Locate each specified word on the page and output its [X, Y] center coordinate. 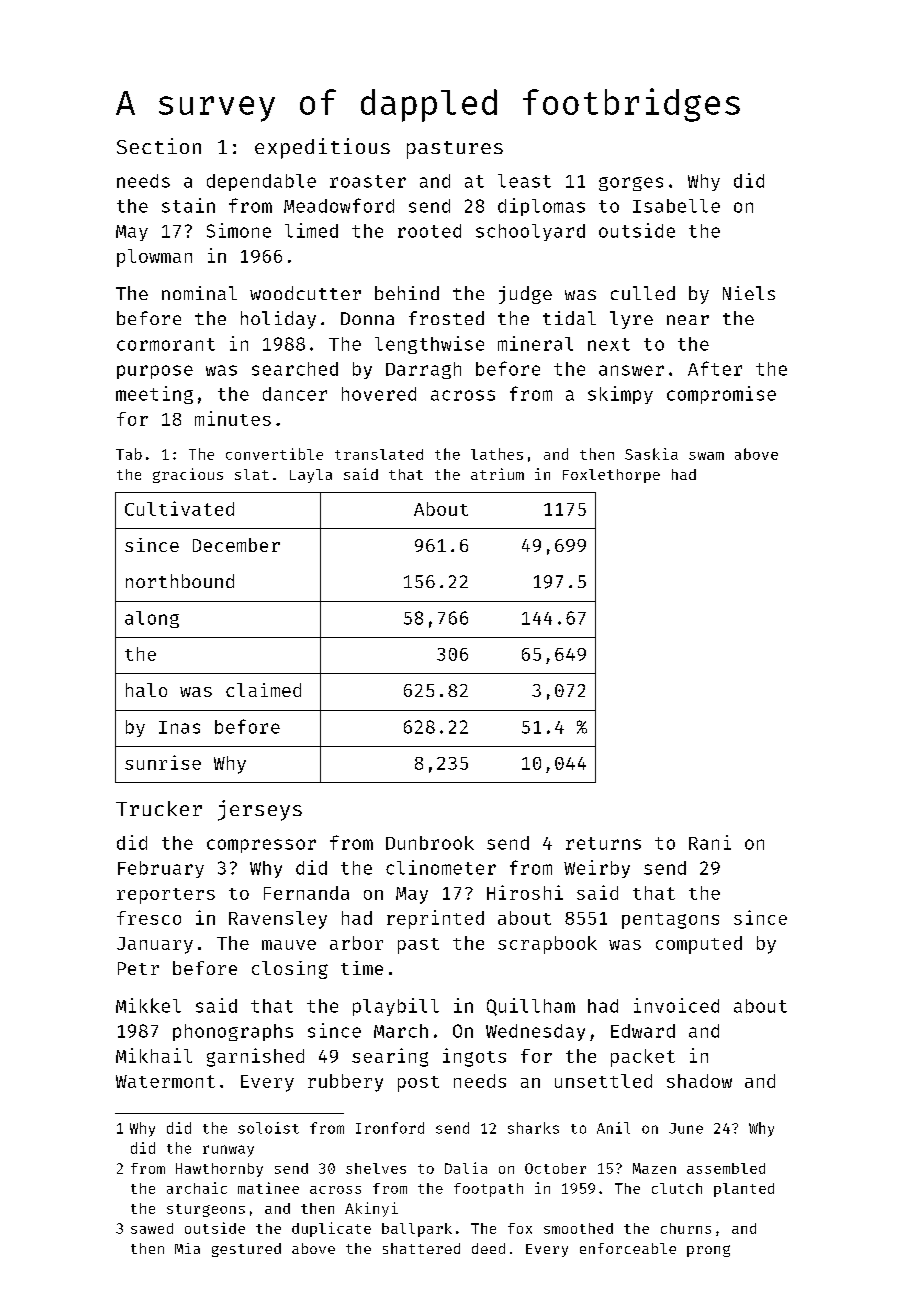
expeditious [322, 148]
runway [228, 1151]
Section [159, 146]
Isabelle [676, 206]
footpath [488, 1190]
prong [708, 1251]
